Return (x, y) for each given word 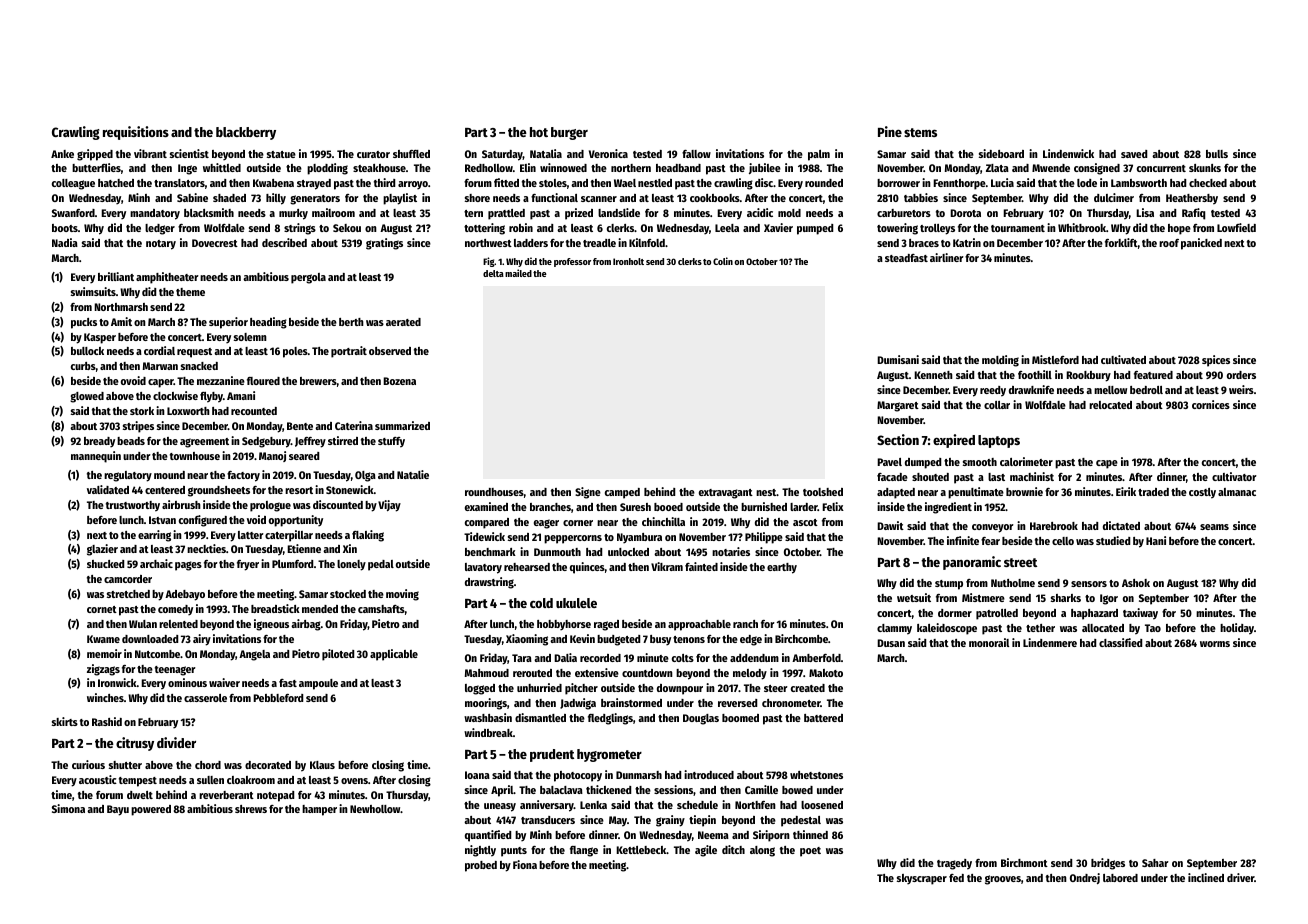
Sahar (1155, 863)
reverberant (226, 795)
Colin (723, 261)
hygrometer (609, 755)
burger (569, 133)
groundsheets (219, 491)
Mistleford (1055, 359)
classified (1120, 642)
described (284, 242)
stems (920, 132)
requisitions (136, 133)
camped (622, 493)
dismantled (540, 717)
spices (1216, 361)
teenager (175, 671)
